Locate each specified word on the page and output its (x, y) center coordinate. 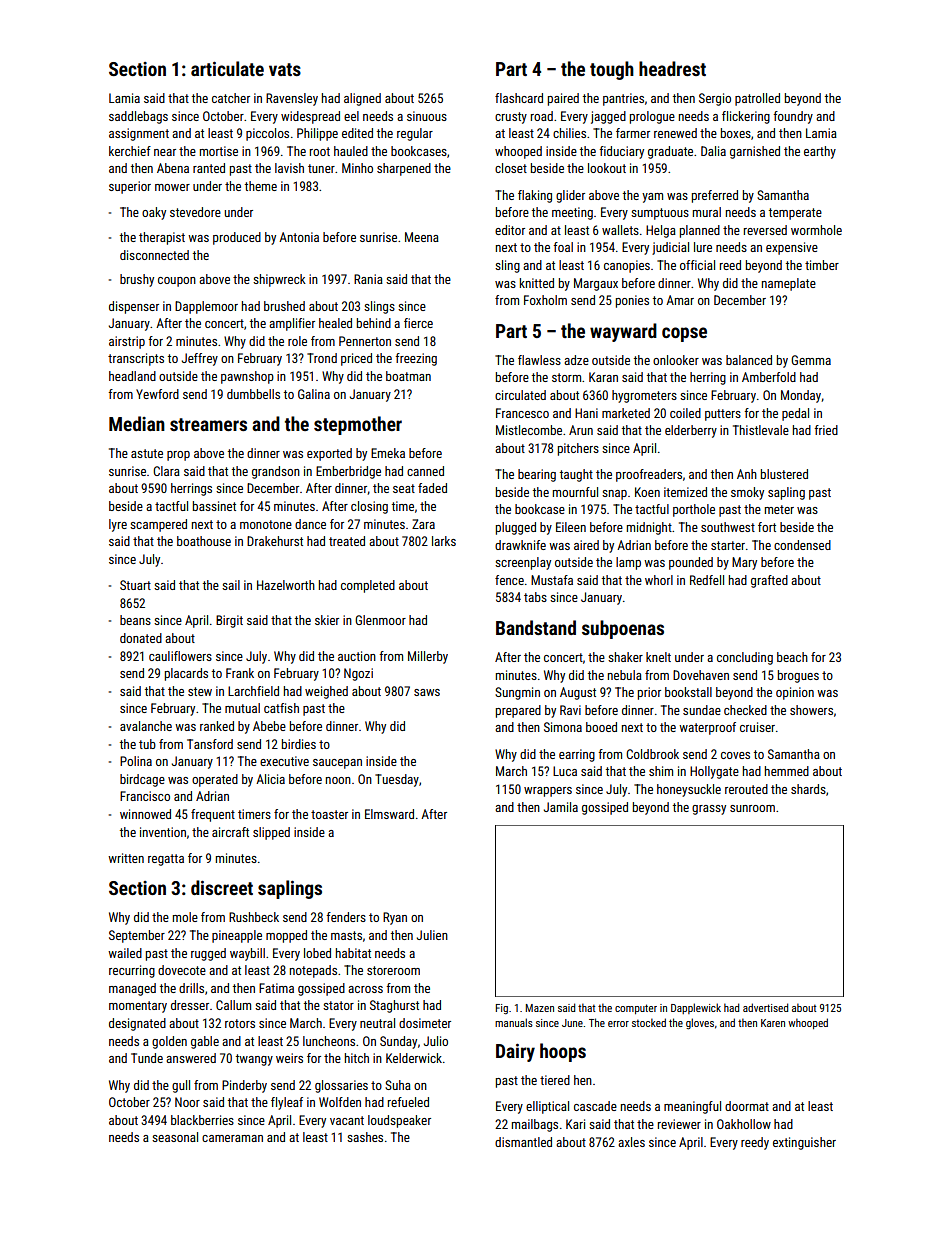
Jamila (561, 807)
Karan (603, 377)
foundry (793, 117)
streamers (208, 424)
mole (185, 917)
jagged (608, 117)
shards (808, 789)
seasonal (175, 1137)
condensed (802, 545)
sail (231, 585)
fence (509, 580)
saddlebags (138, 117)
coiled (685, 413)
